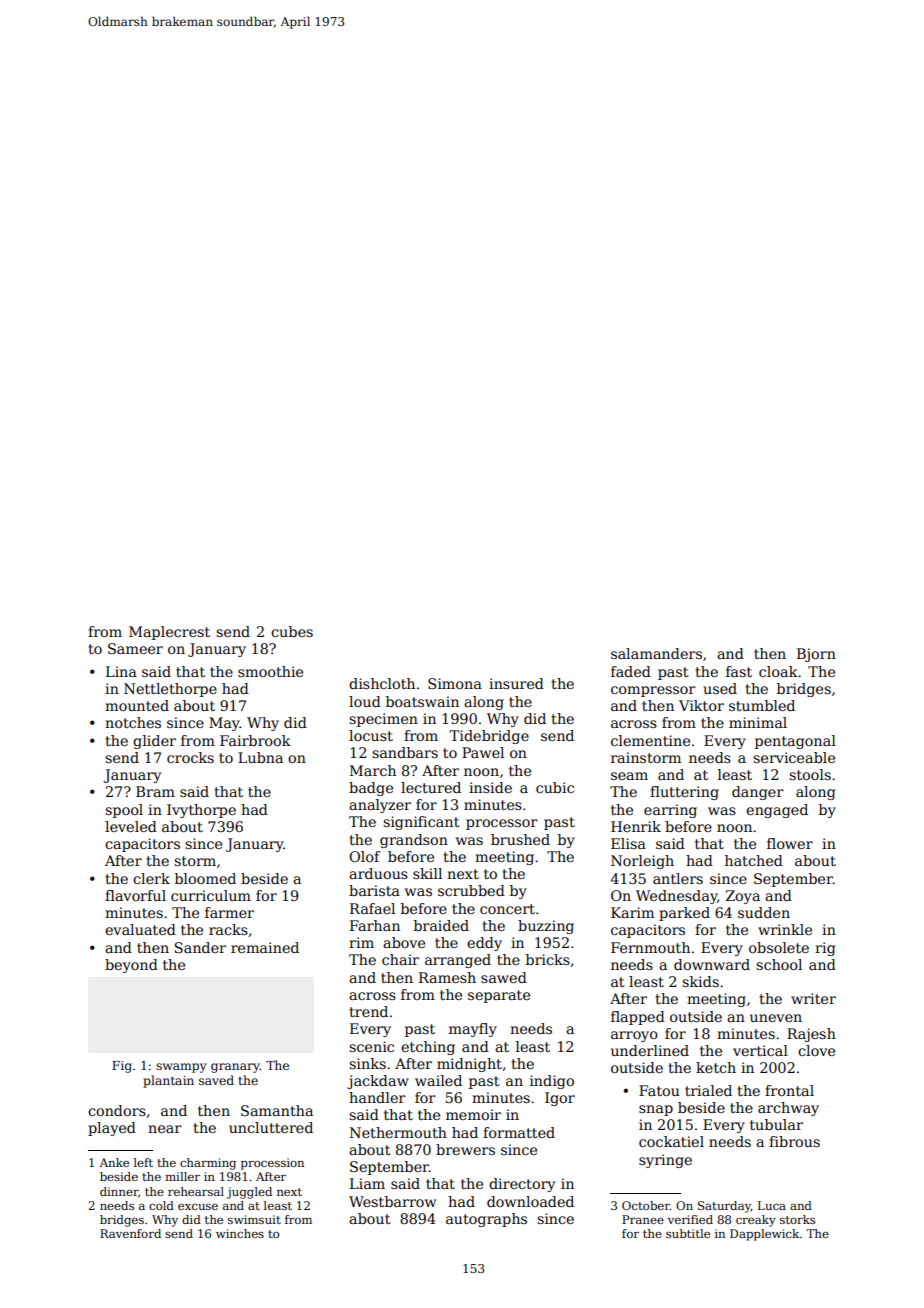 The image size is (924, 1308). I want to click on brewers, so click(465, 1149).
